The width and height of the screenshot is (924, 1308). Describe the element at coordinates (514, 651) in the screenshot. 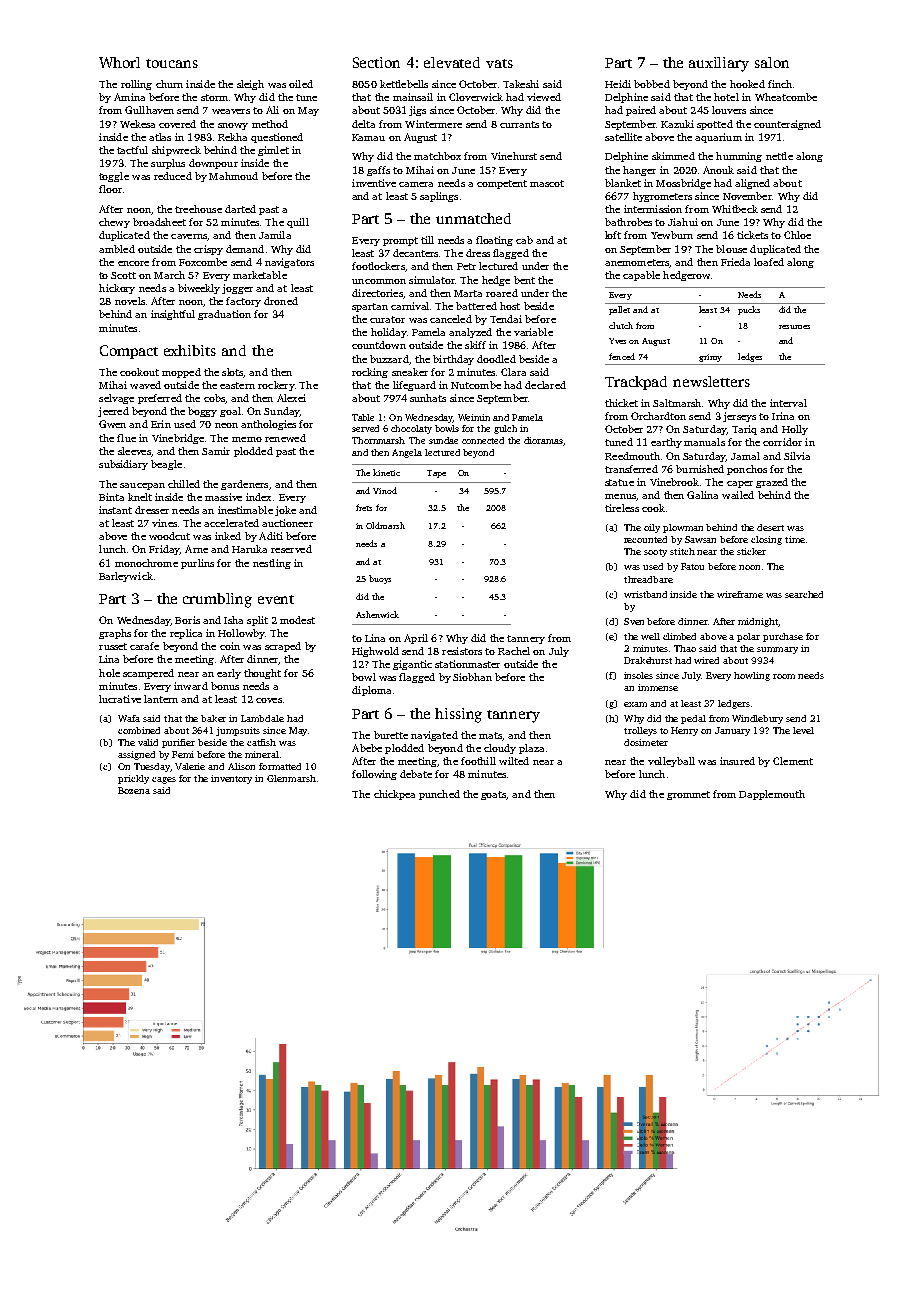

I see `Rachel` at that location.
